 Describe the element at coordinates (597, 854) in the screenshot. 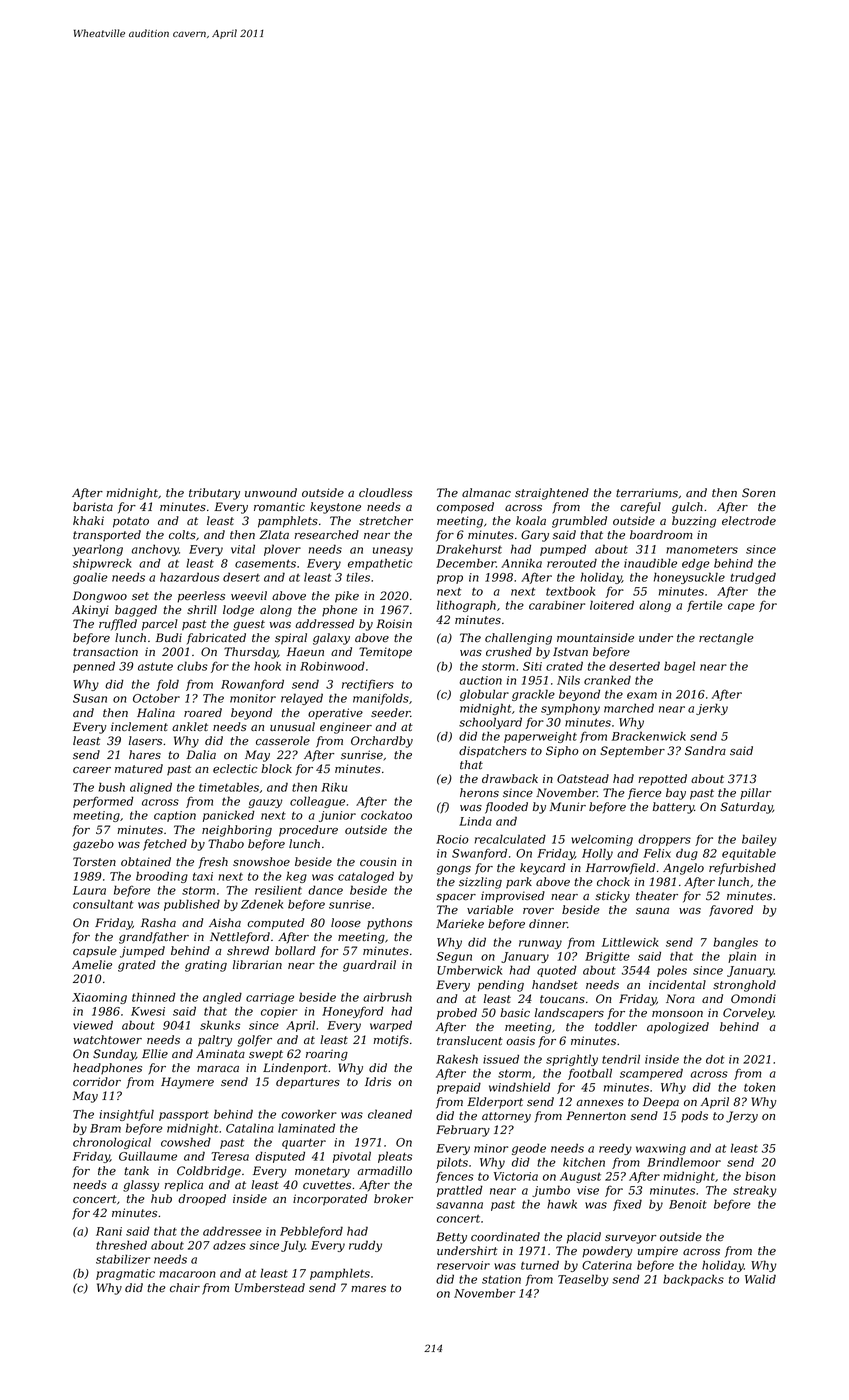

I see `Holly` at that location.
